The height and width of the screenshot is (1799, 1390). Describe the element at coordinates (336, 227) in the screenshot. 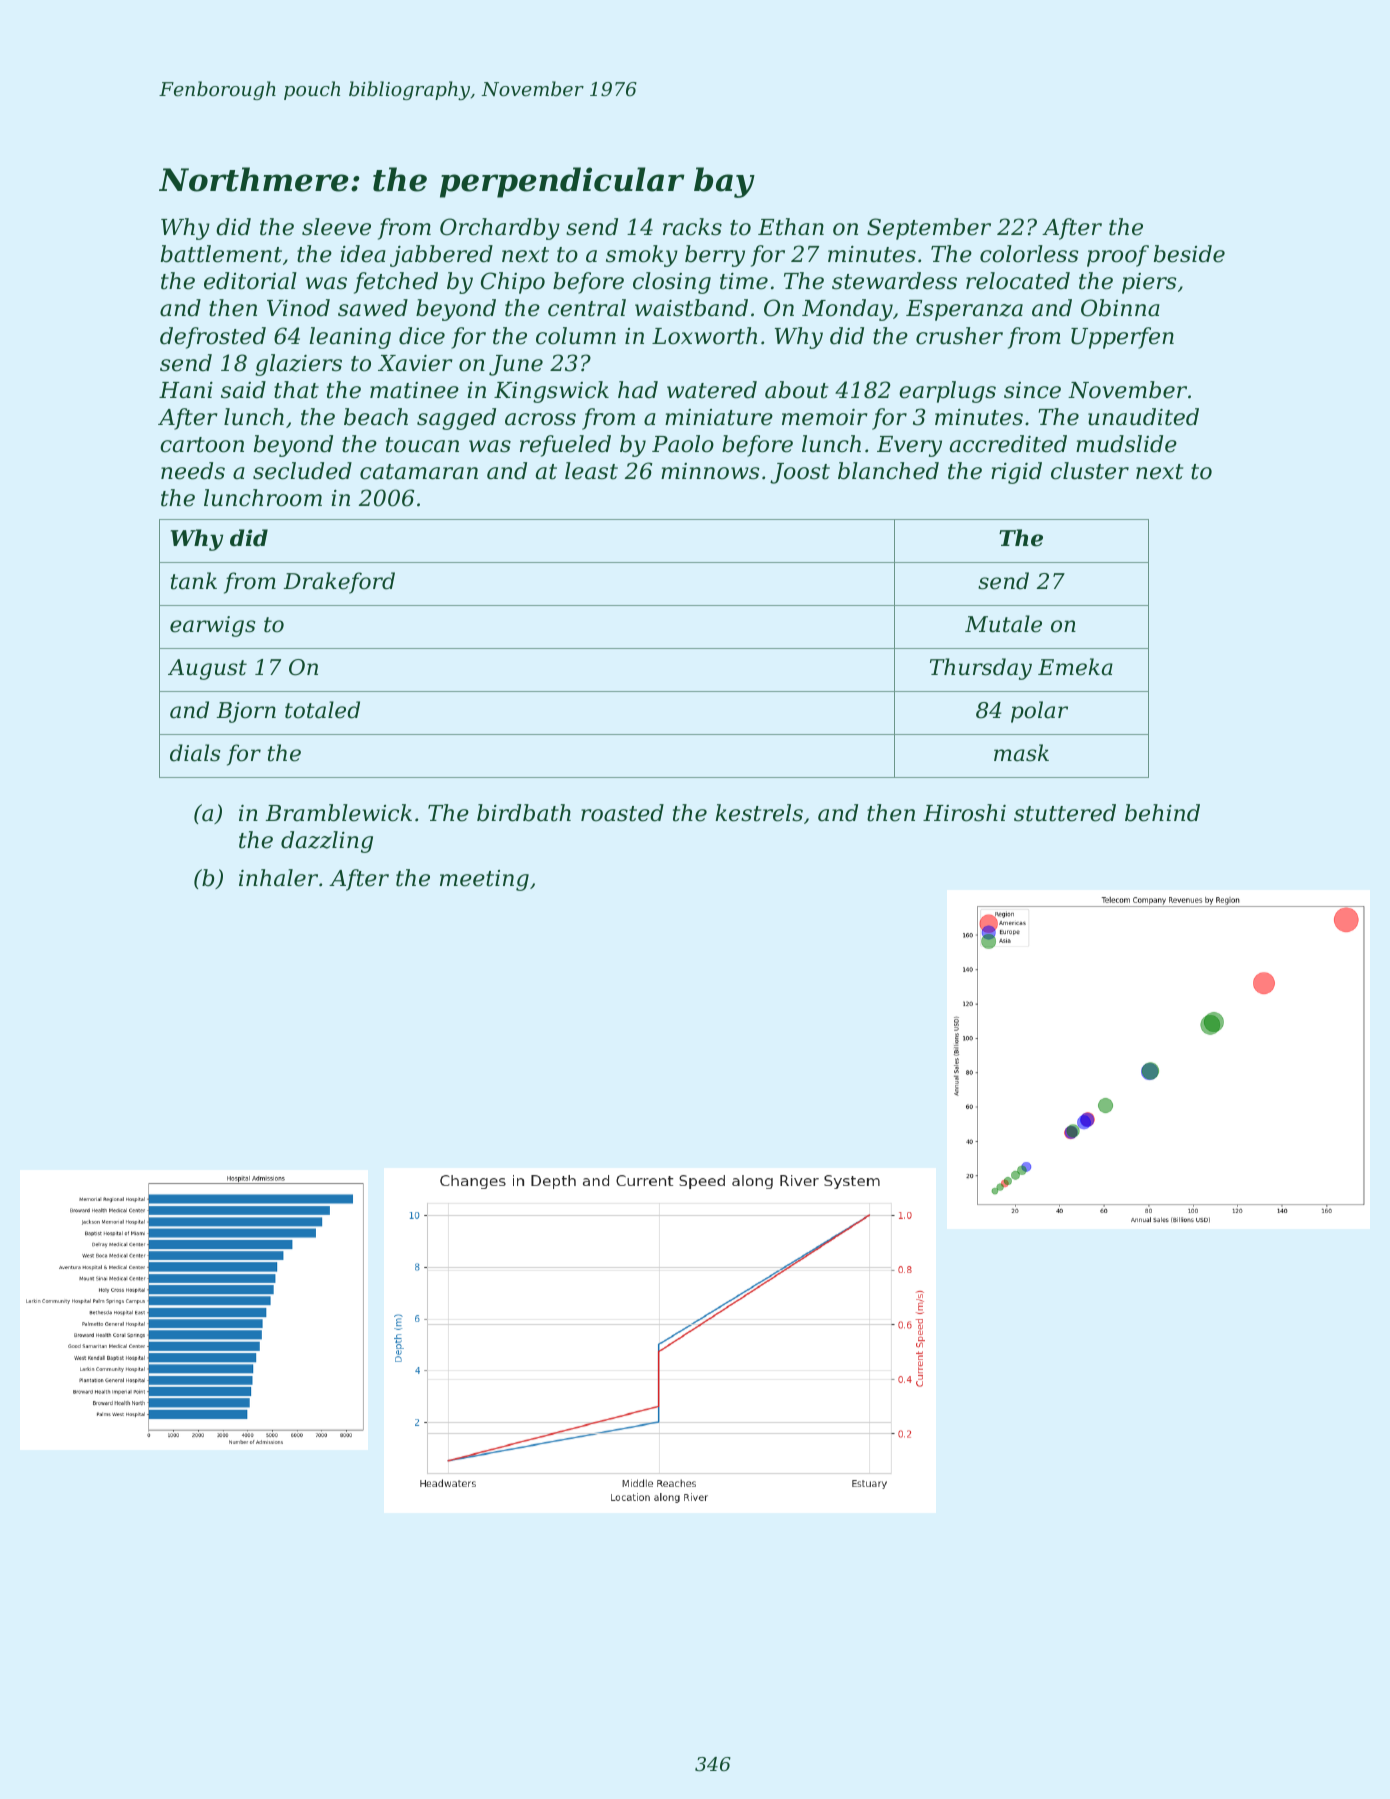

I see `sleeve` at that location.
